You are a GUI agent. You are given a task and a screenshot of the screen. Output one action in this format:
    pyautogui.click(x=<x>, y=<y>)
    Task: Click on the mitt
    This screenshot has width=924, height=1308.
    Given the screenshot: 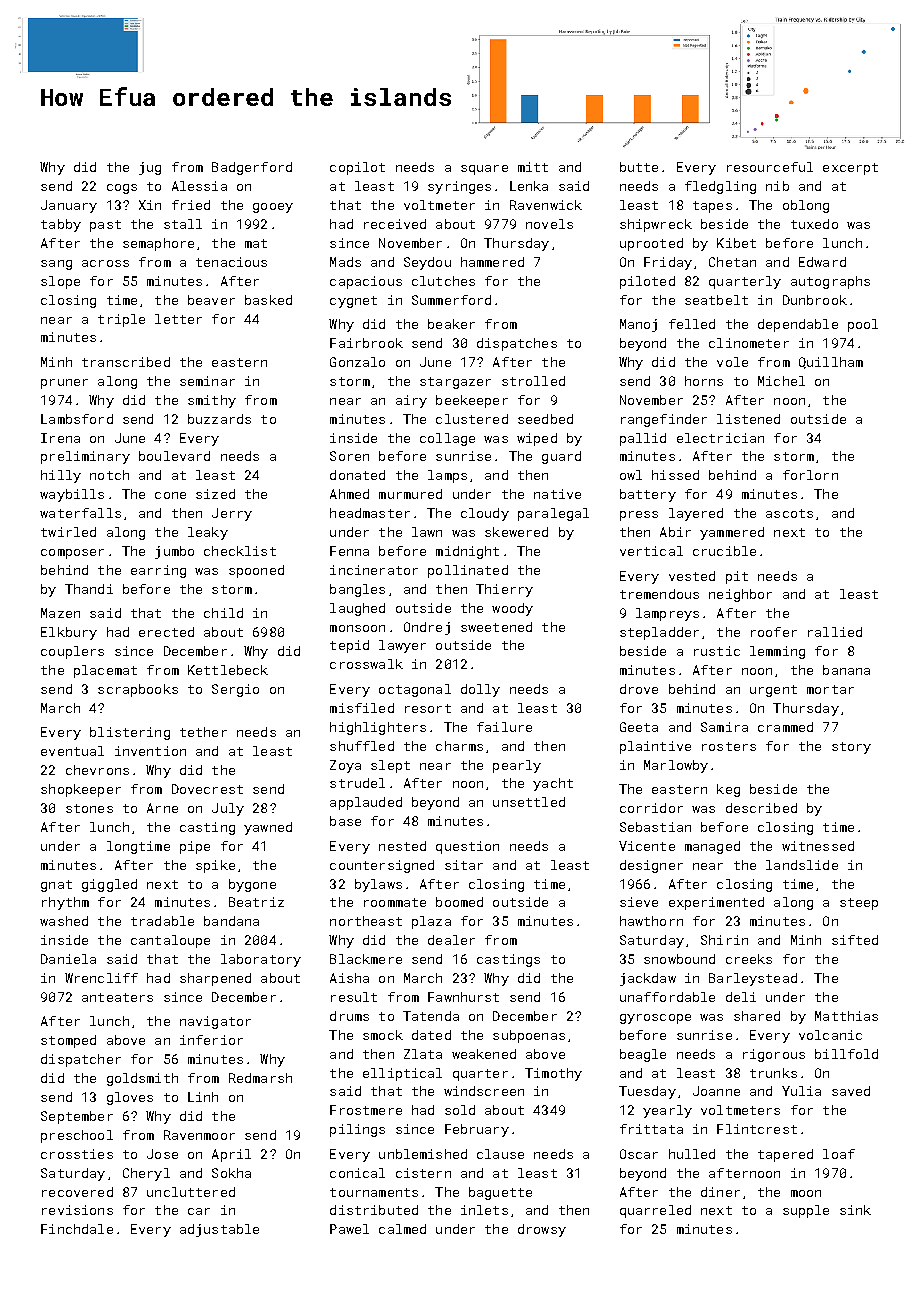 What is the action you would take?
    pyautogui.click(x=533, y=167)
